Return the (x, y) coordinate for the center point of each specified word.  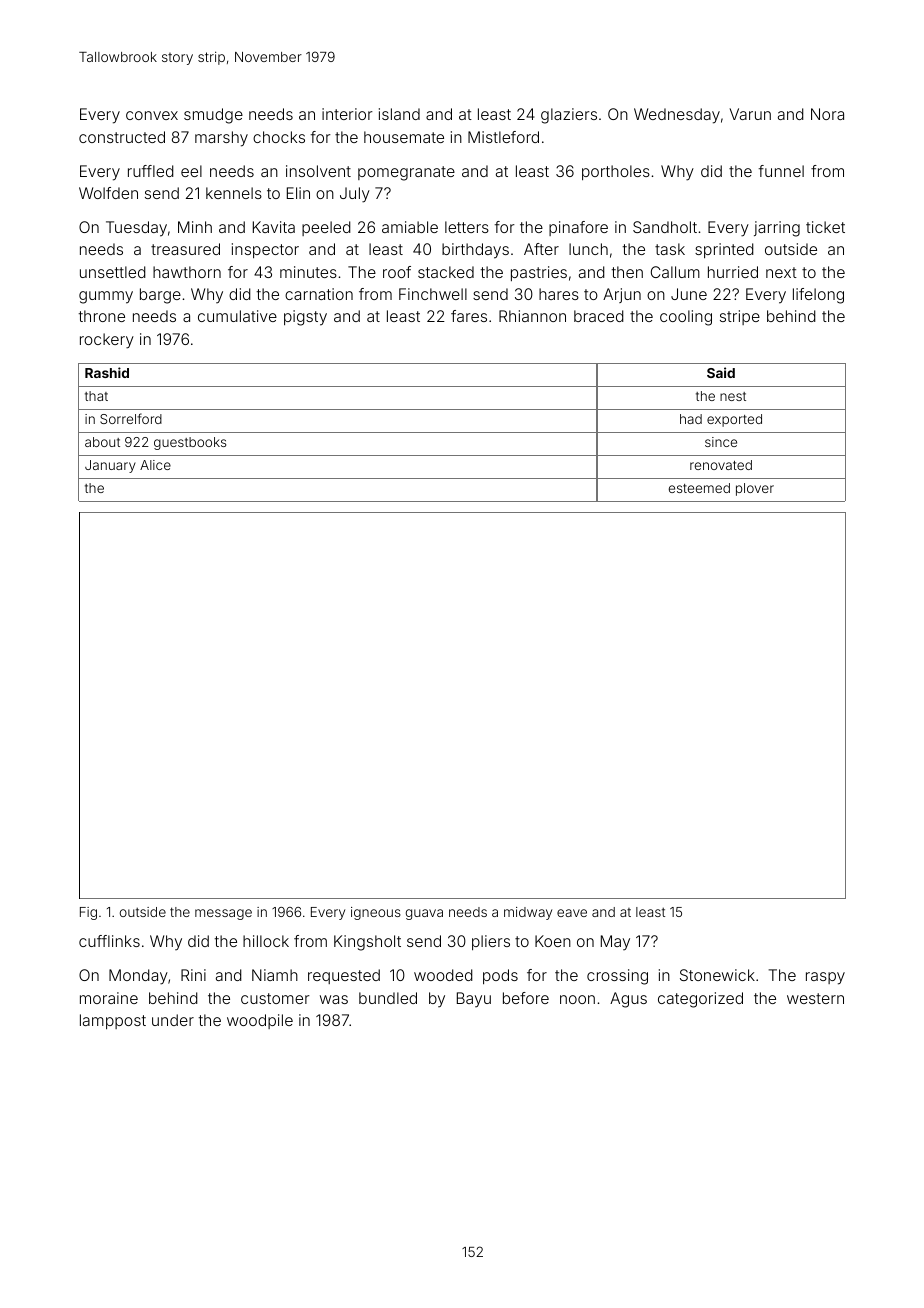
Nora (827, 114)
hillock (266, 941)
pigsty (305, 318)
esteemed (699, 488)
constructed (122, 137)
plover (755, 489)
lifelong (818, 296)
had (691, 419)
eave (572, 913)
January (110, 466)
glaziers (569, 116)
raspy (825, 978)
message (223, 914)
